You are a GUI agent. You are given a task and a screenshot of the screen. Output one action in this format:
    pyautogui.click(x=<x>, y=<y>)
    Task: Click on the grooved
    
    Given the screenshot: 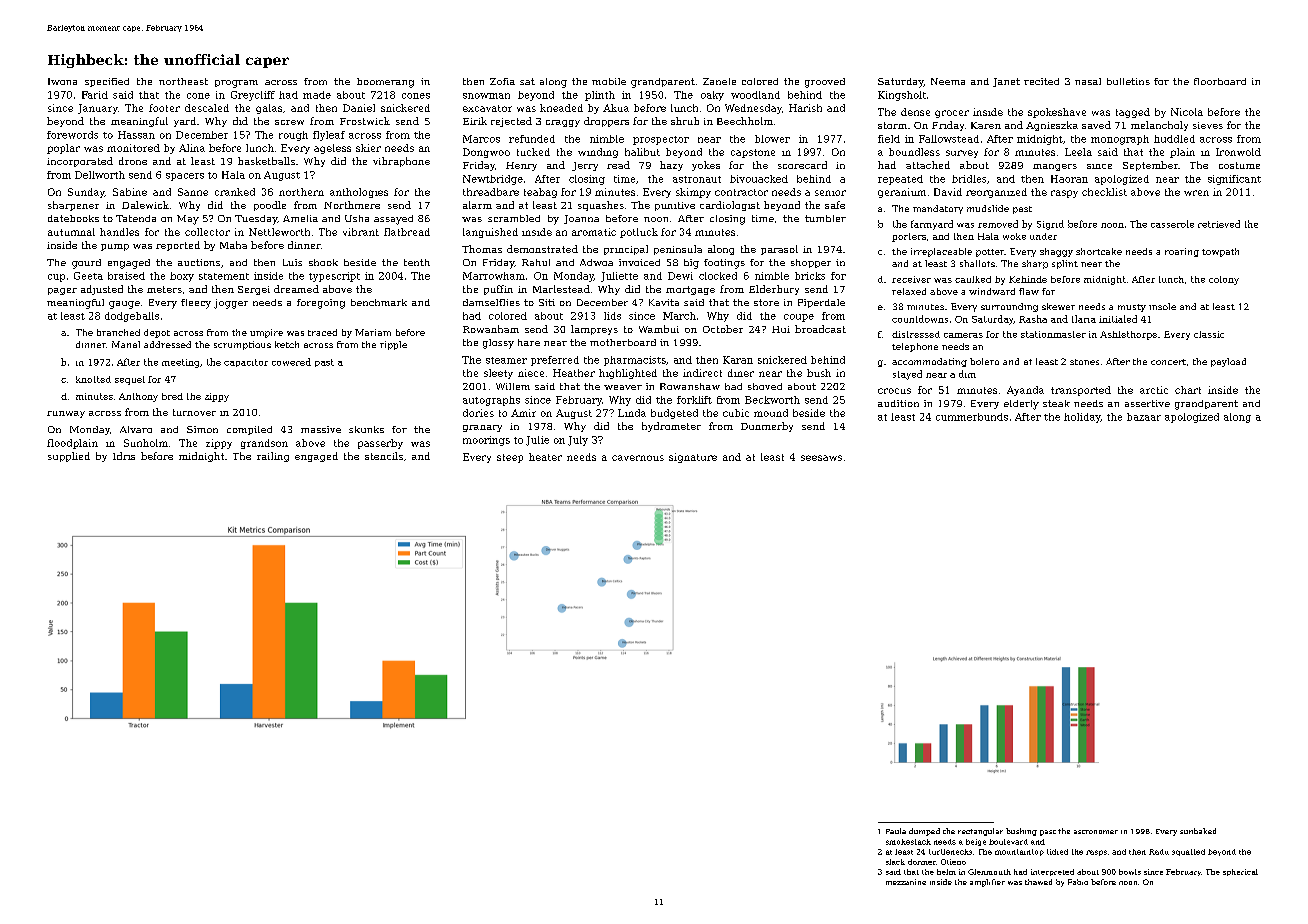 What is the action you would take?
    pyautogui.click(x=825, y=83)
